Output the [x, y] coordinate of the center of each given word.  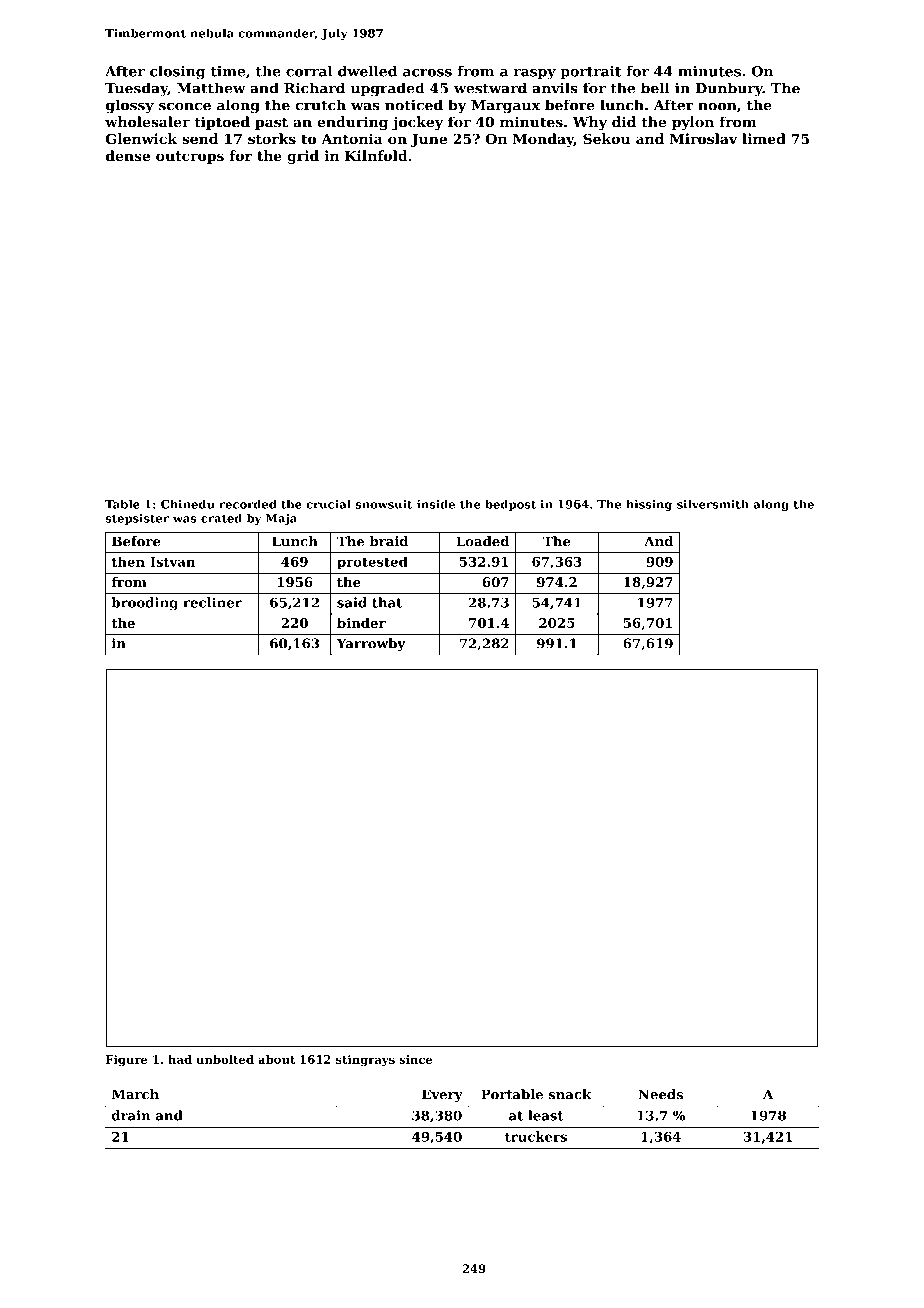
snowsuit [384, 504]
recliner [213, 602]
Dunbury [729, 89]
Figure [127, 1061]
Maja [281, 519]
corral [309, 71]
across [427, 73]
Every [442, 1095]
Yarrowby [371, 644]
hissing [649, 505]
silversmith [713, 504]
